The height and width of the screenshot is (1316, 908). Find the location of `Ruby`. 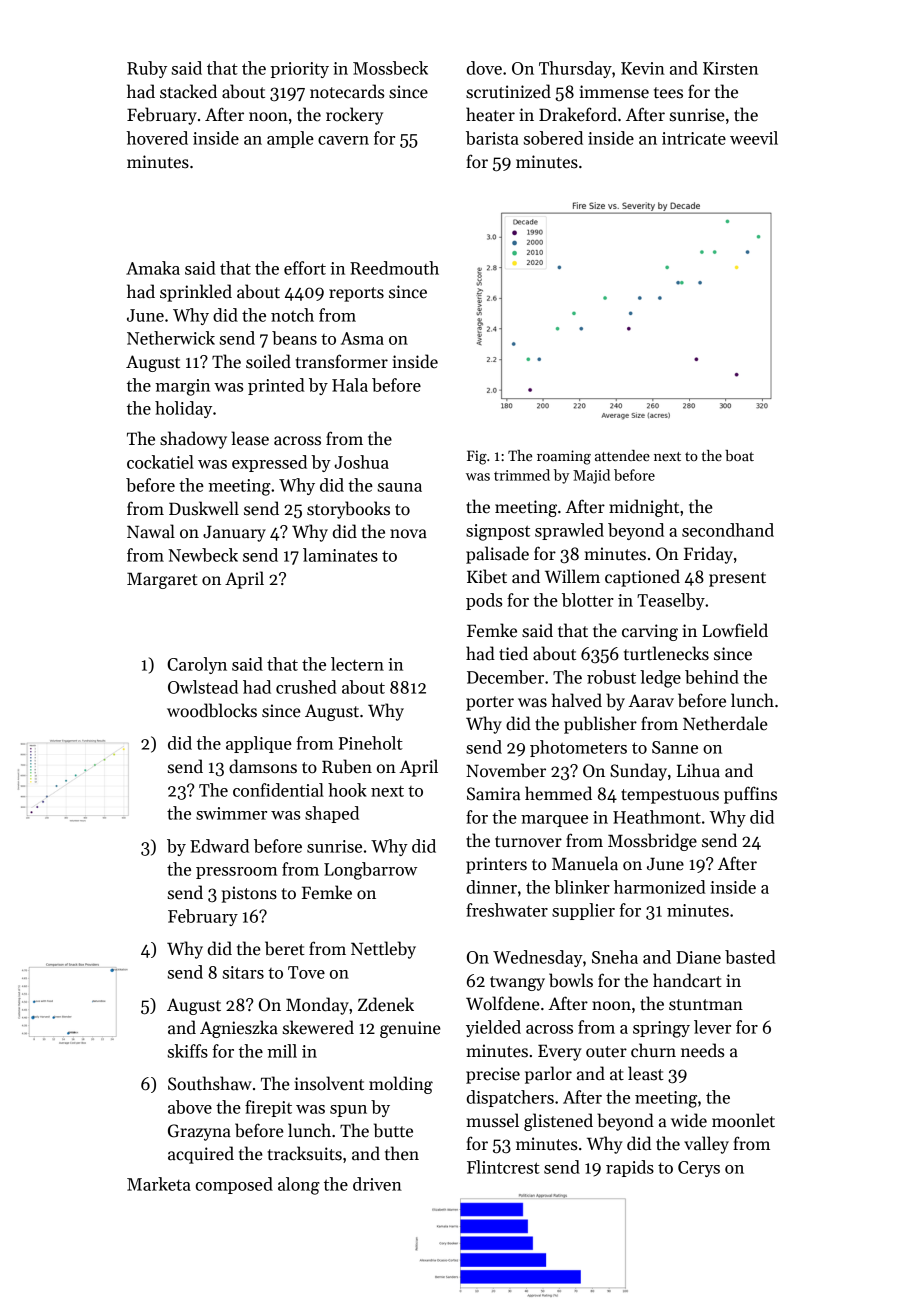

Ruby is located at coordinates (147, 69).
